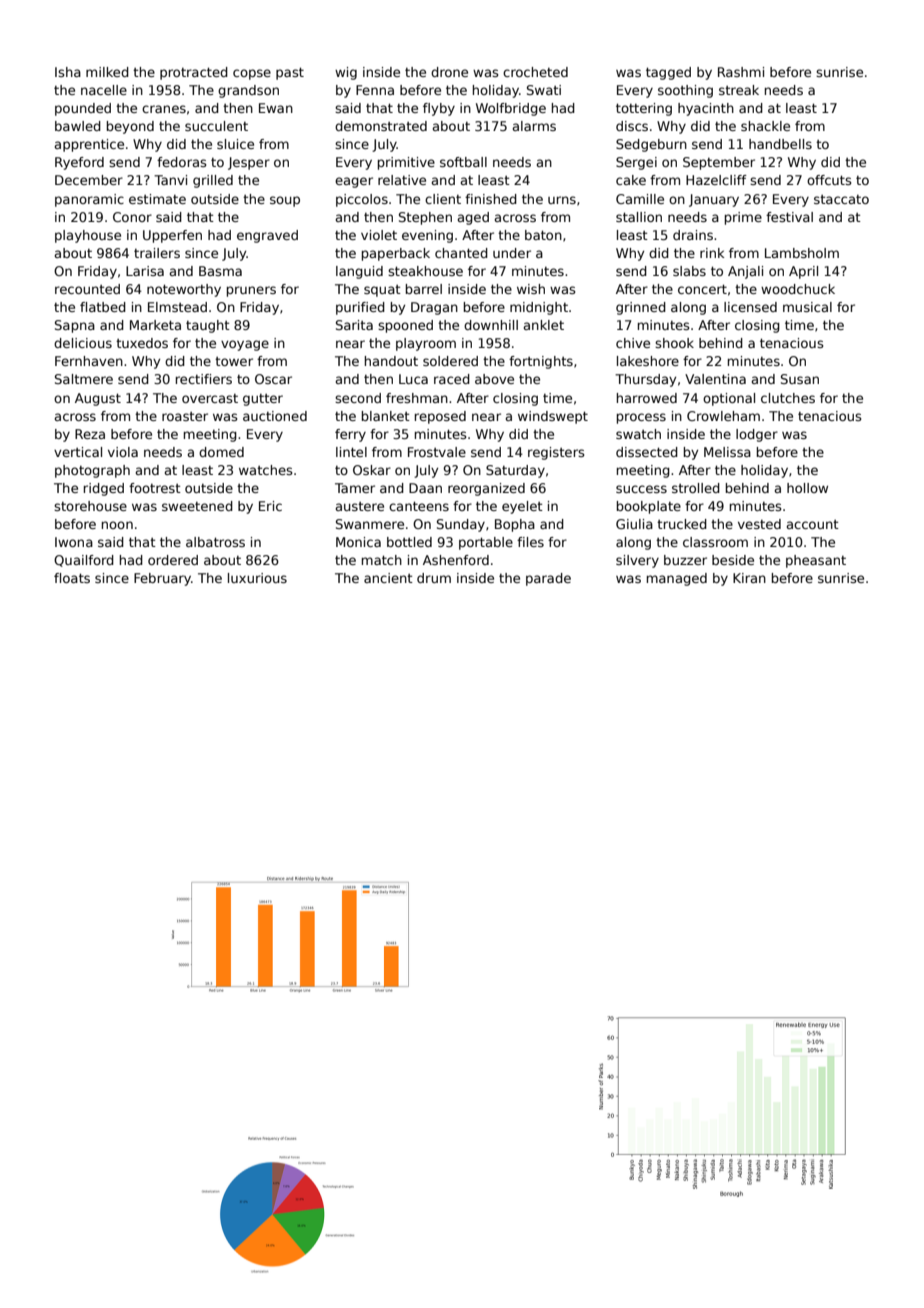 This screenshot has width=924, height=1308. What do you see at coordinates (68, 72) in the screenshot?
I see `Isha` at bounding box center [68, 72].
